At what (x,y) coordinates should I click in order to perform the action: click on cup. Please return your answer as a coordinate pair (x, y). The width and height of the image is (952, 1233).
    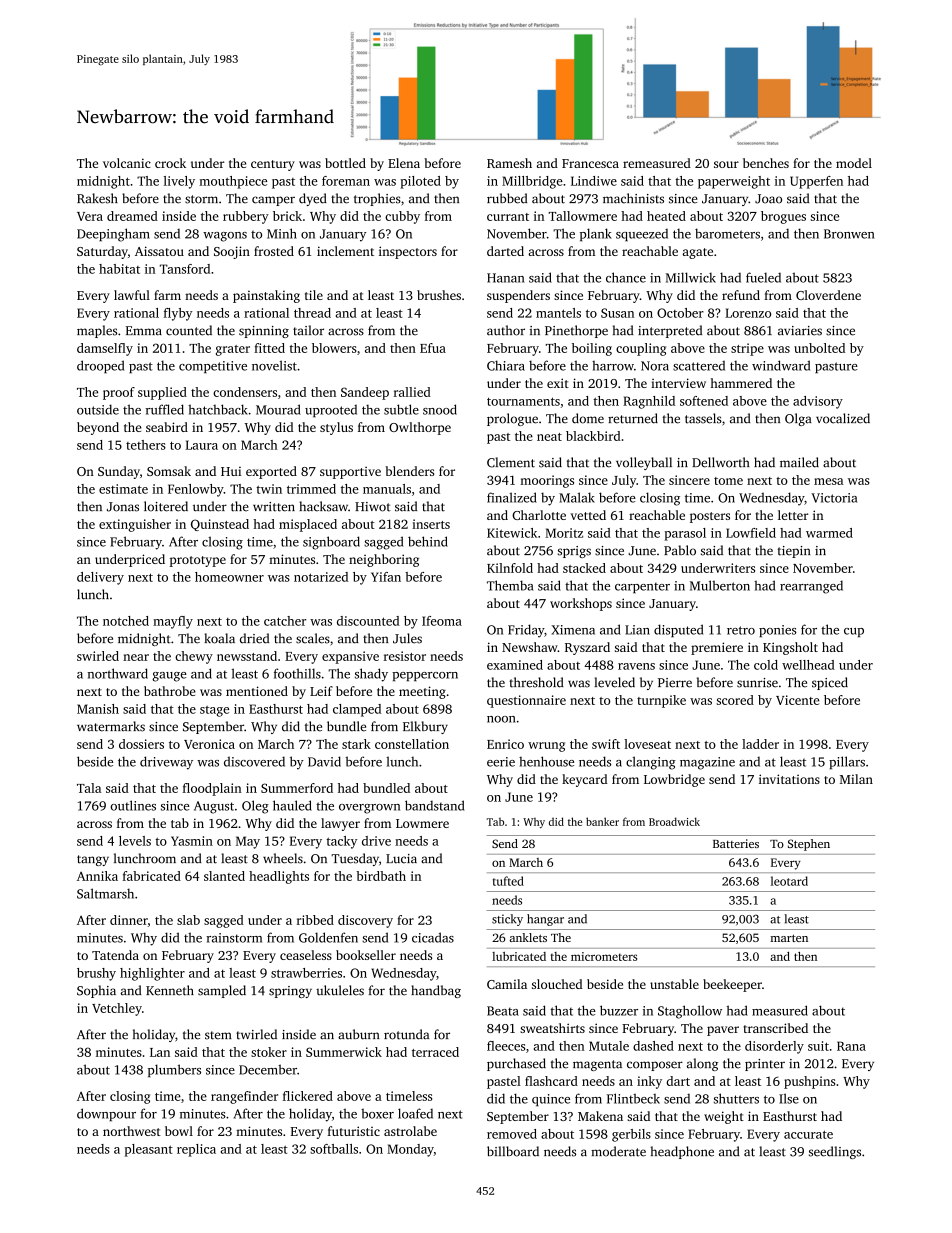
    Looking at the image, I should click on (854, 632).
